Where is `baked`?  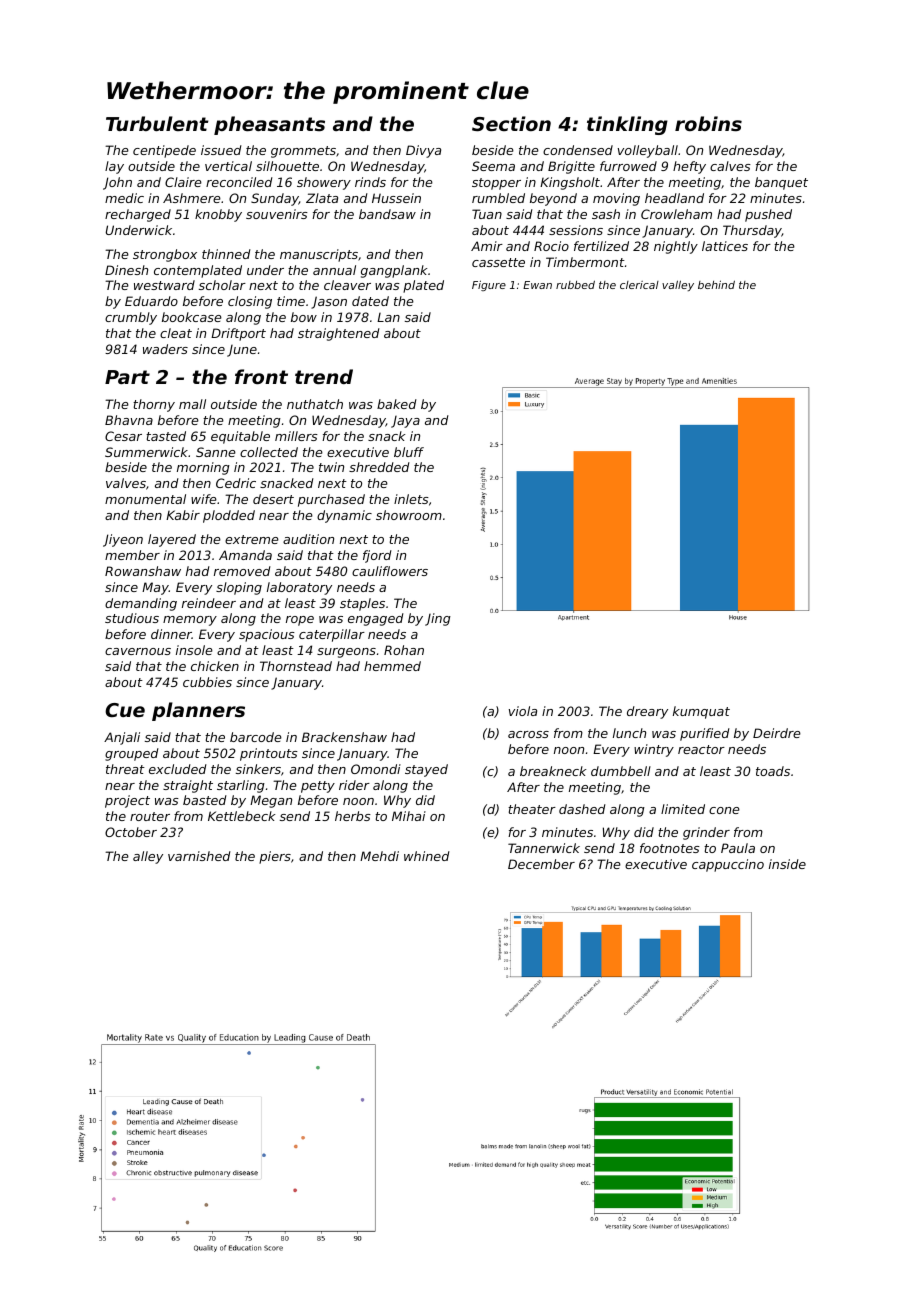 baked is located at coordinates (397, 404).
